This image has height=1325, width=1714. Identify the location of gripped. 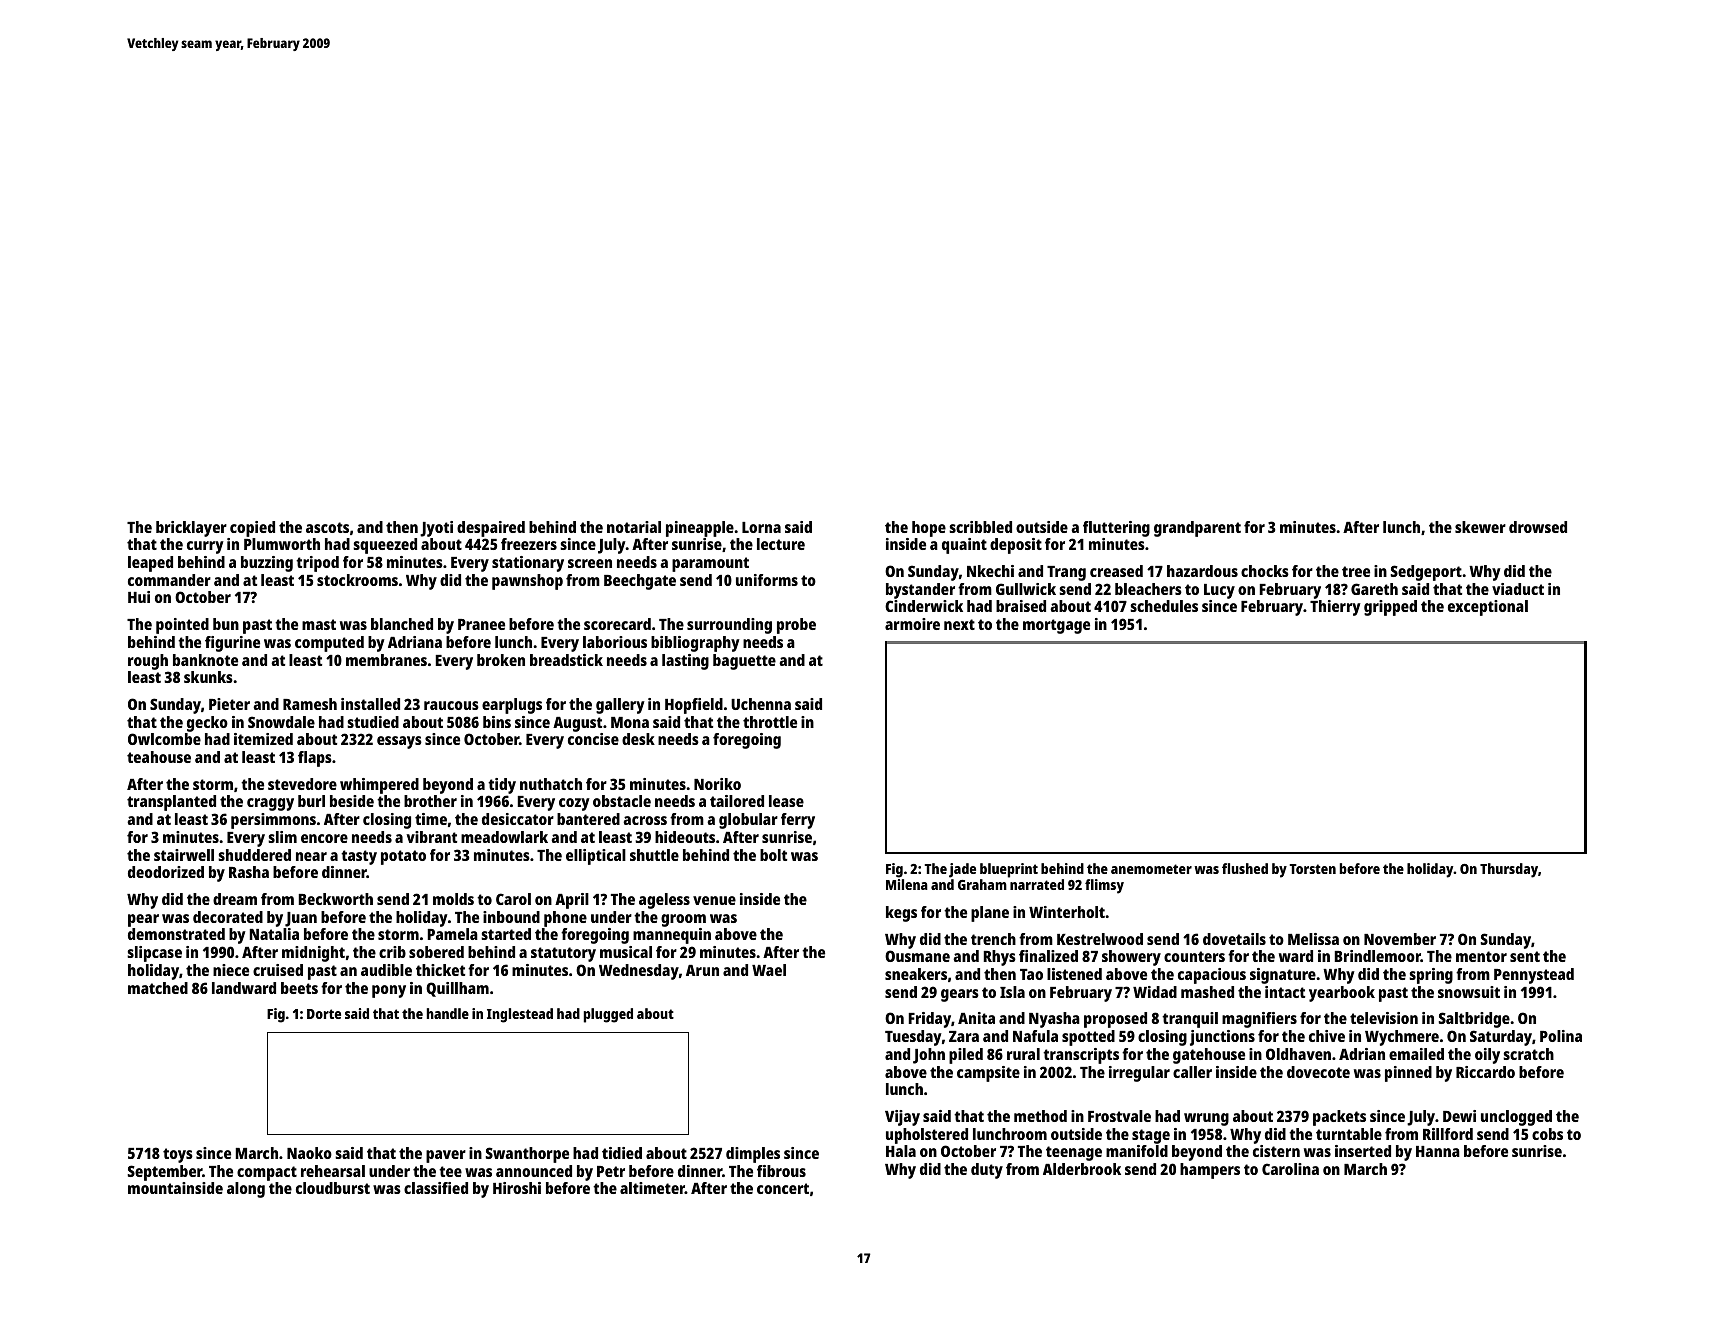
(1390, 608).
